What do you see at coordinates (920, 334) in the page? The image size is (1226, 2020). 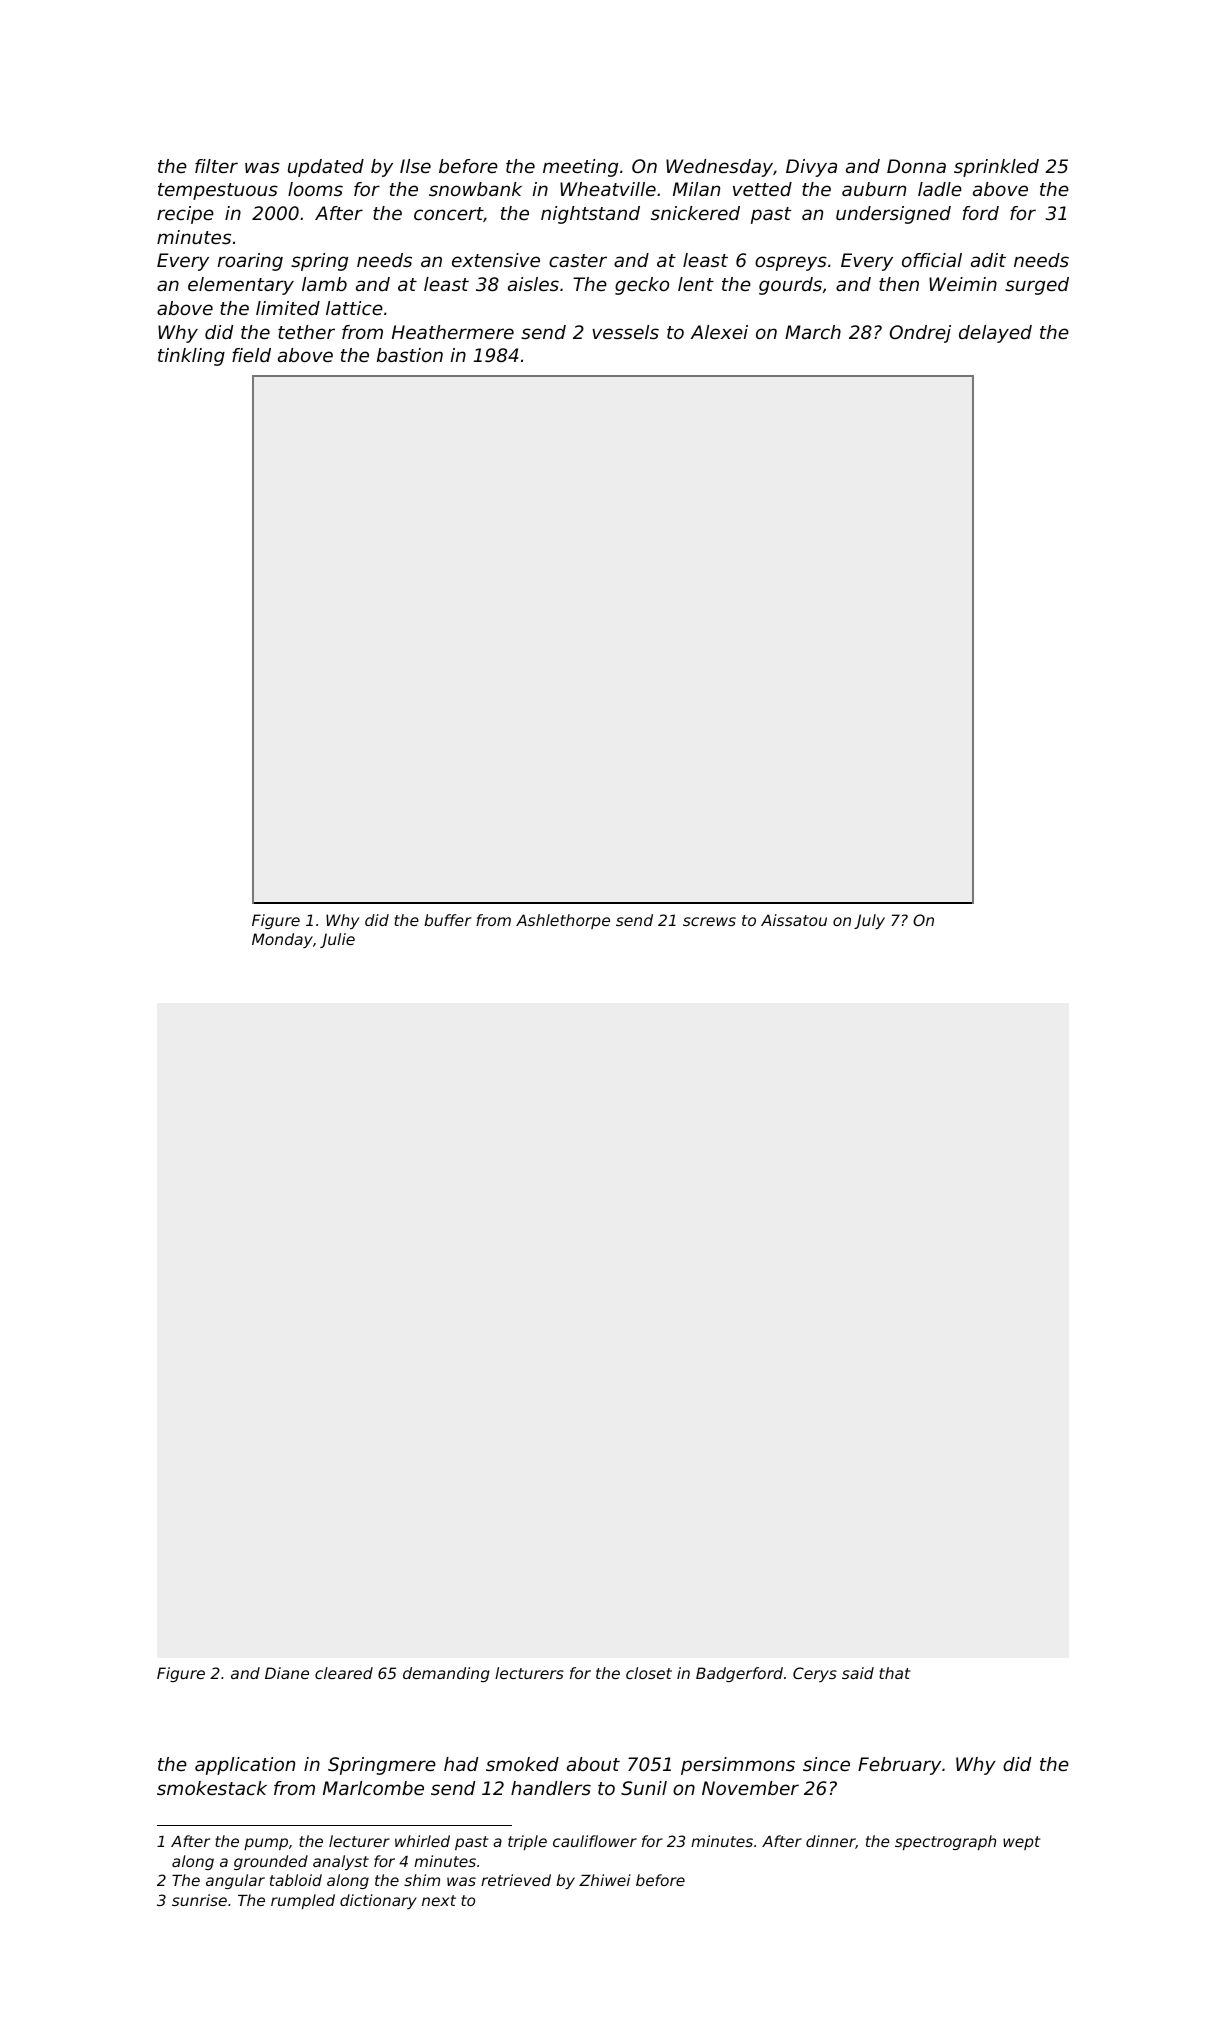 I see `Ondrej` at bounding box center [920, 334].
